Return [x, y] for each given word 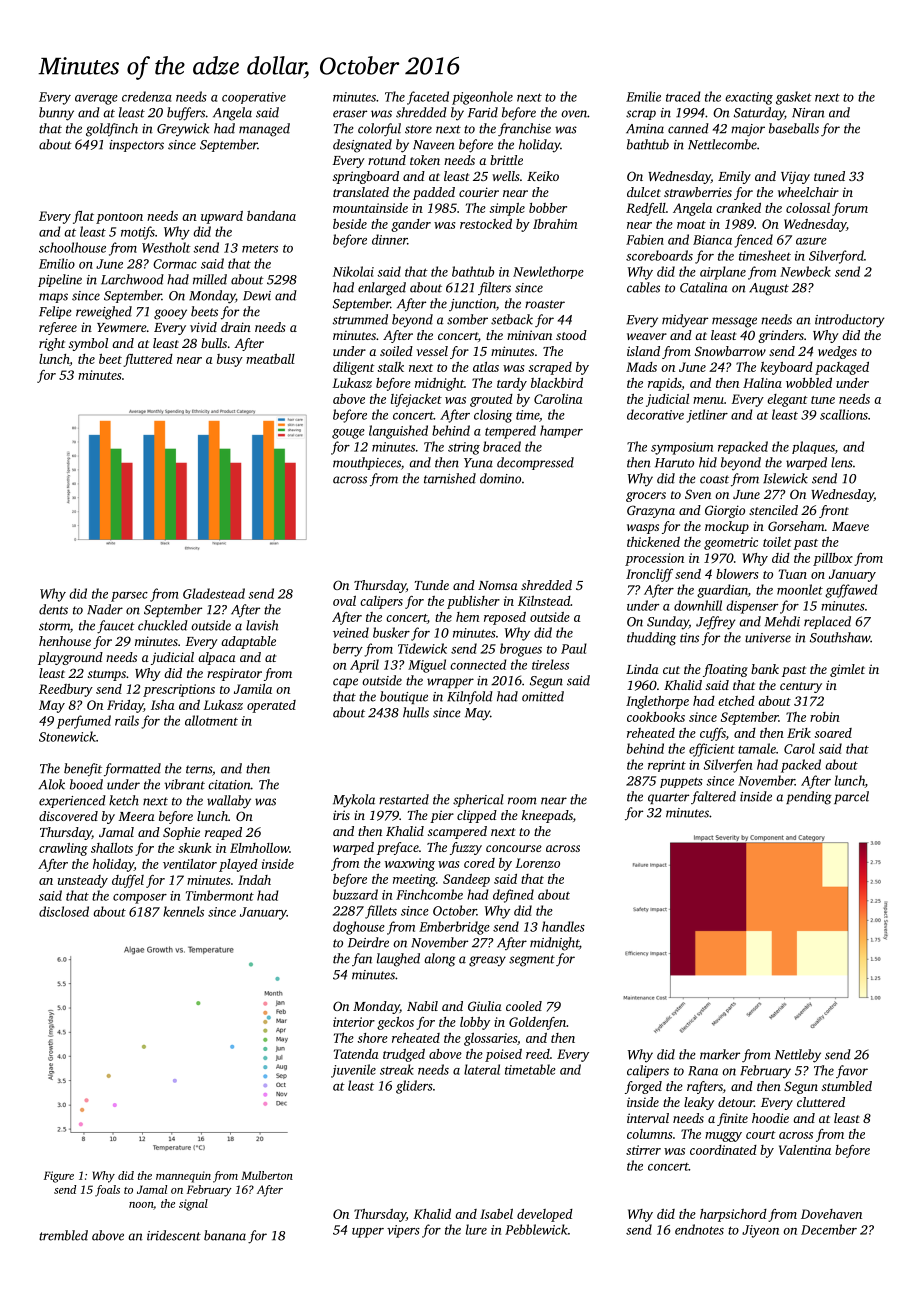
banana [225, 1235]
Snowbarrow [730, 351]
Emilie [643, 96]
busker [391, 632]
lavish [262, 625]
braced [502, 446]
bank [765, 669]
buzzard [355, 894]
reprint [667, 766]
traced [683, 96]
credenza [147, 96]
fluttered [148, 360]
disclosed [64, 911]
